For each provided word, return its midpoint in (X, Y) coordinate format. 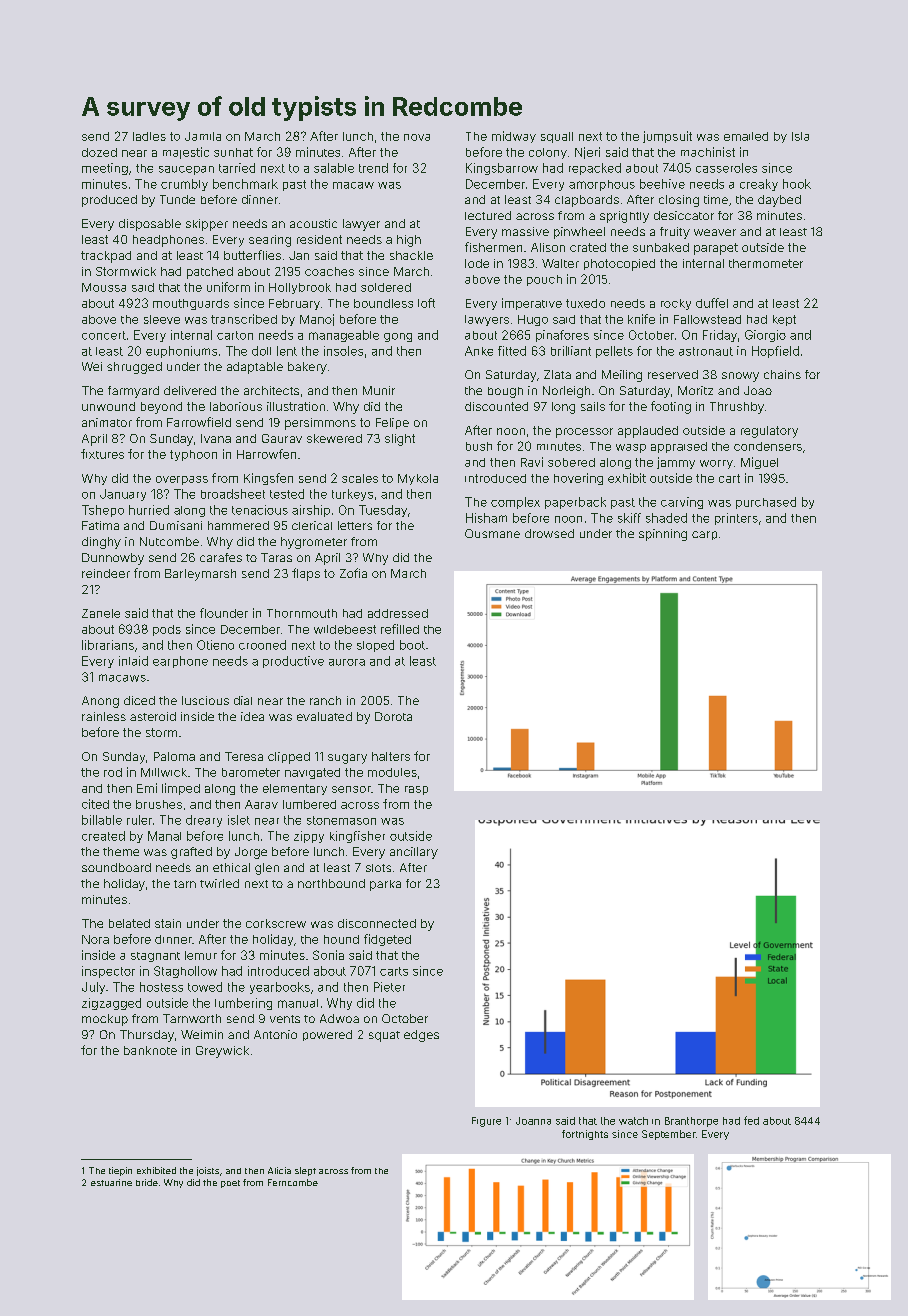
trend (373, 168)
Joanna (533, 1121)
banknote (150, 1050)
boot (412, 645)
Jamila (203, 136)
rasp (416, 790)
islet (239, 820)
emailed (746, 136)
